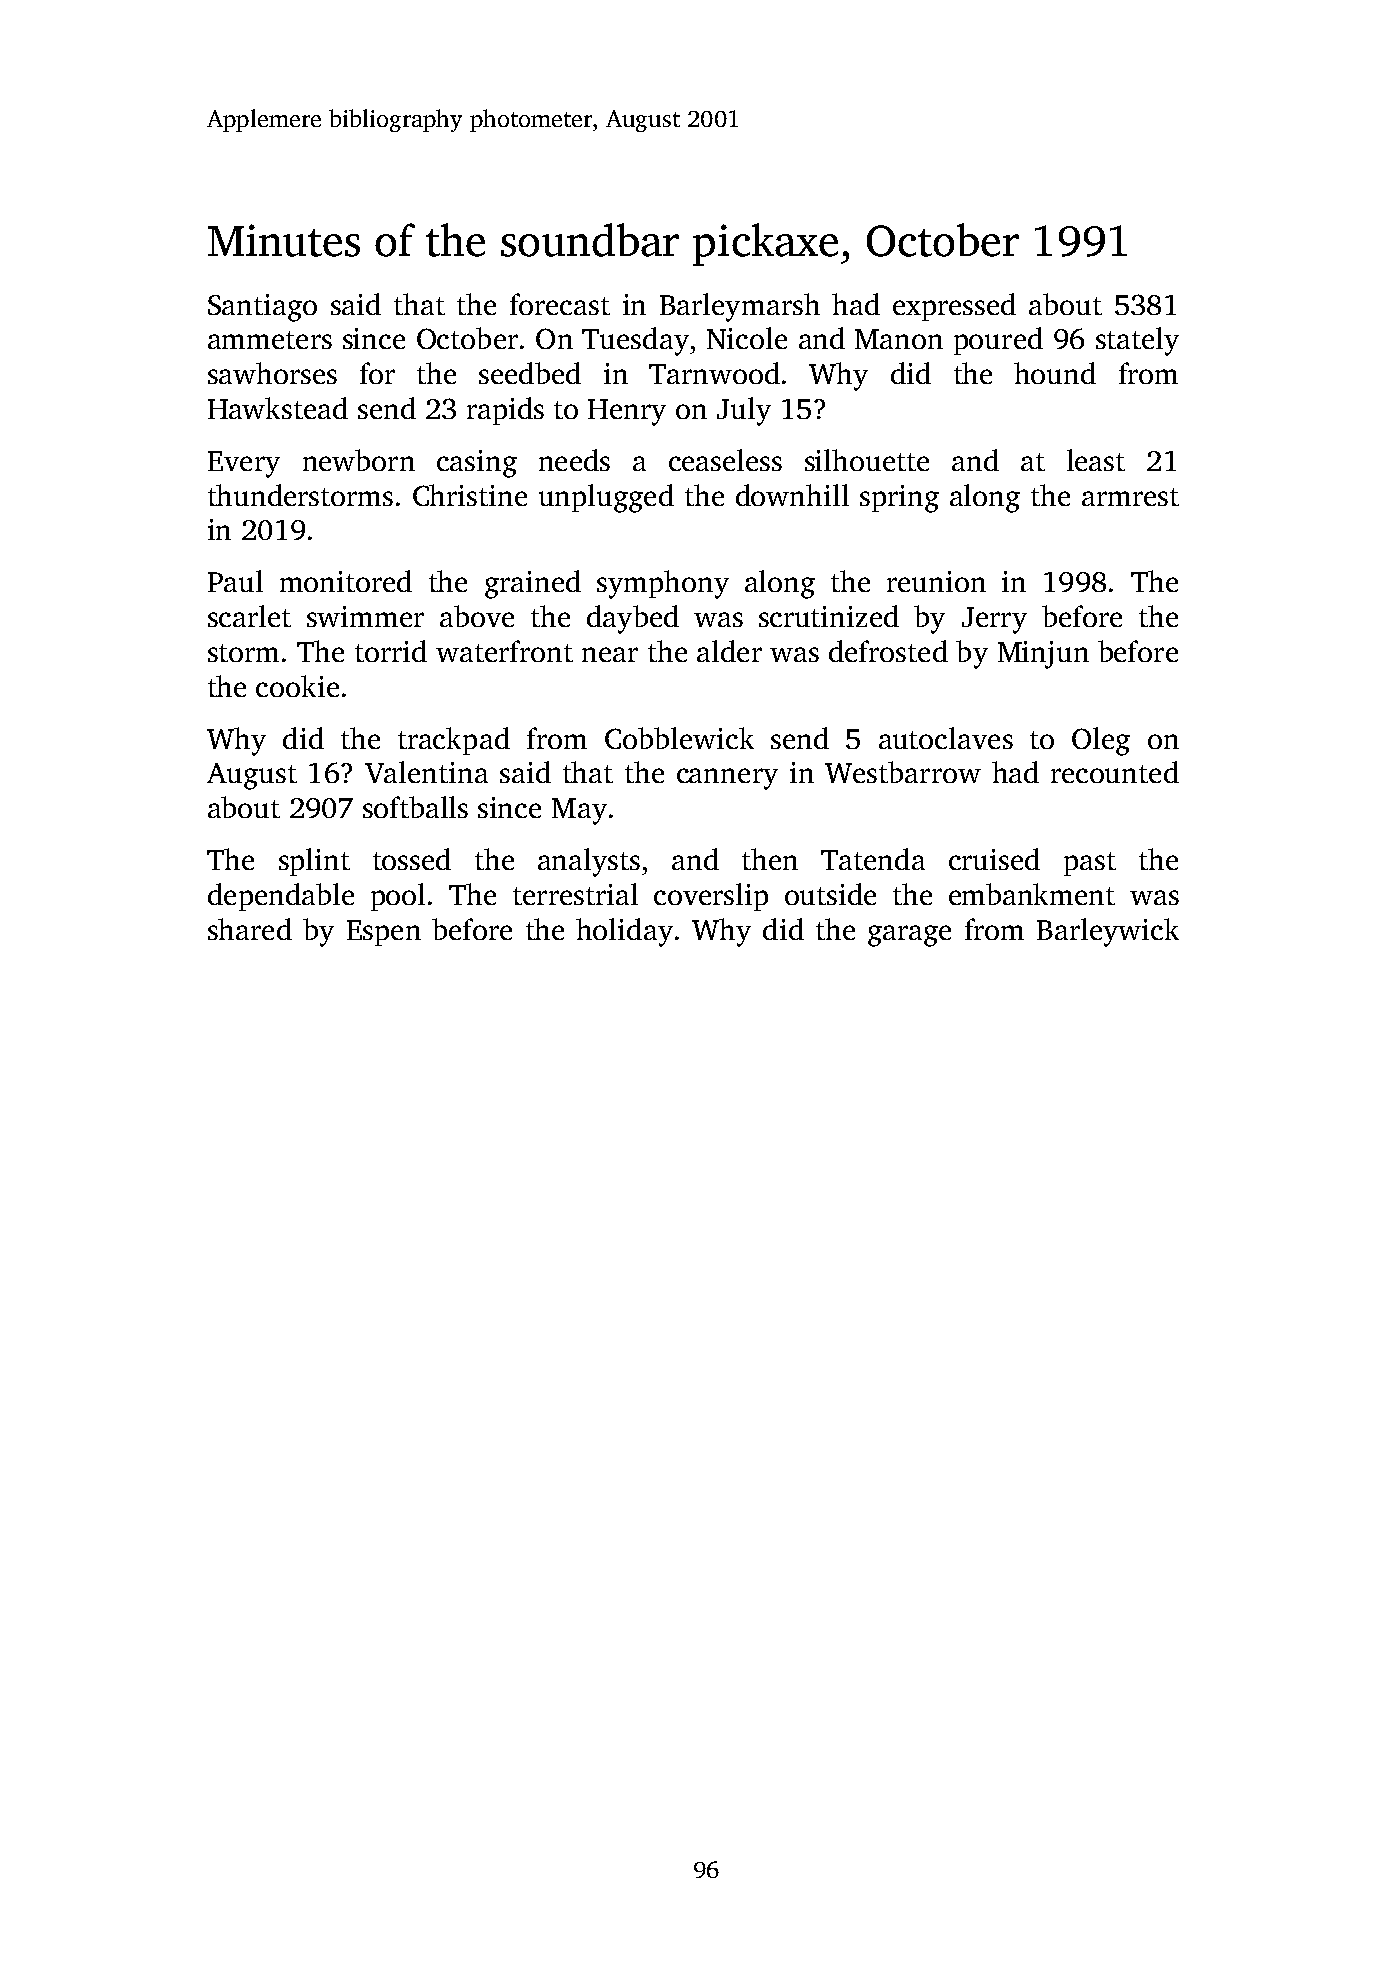 This document has height=1969, width=1386. What do you see at coordinates (1043, 655) in the document?
I see `Minjun` at bounding box center [1043, 655].
